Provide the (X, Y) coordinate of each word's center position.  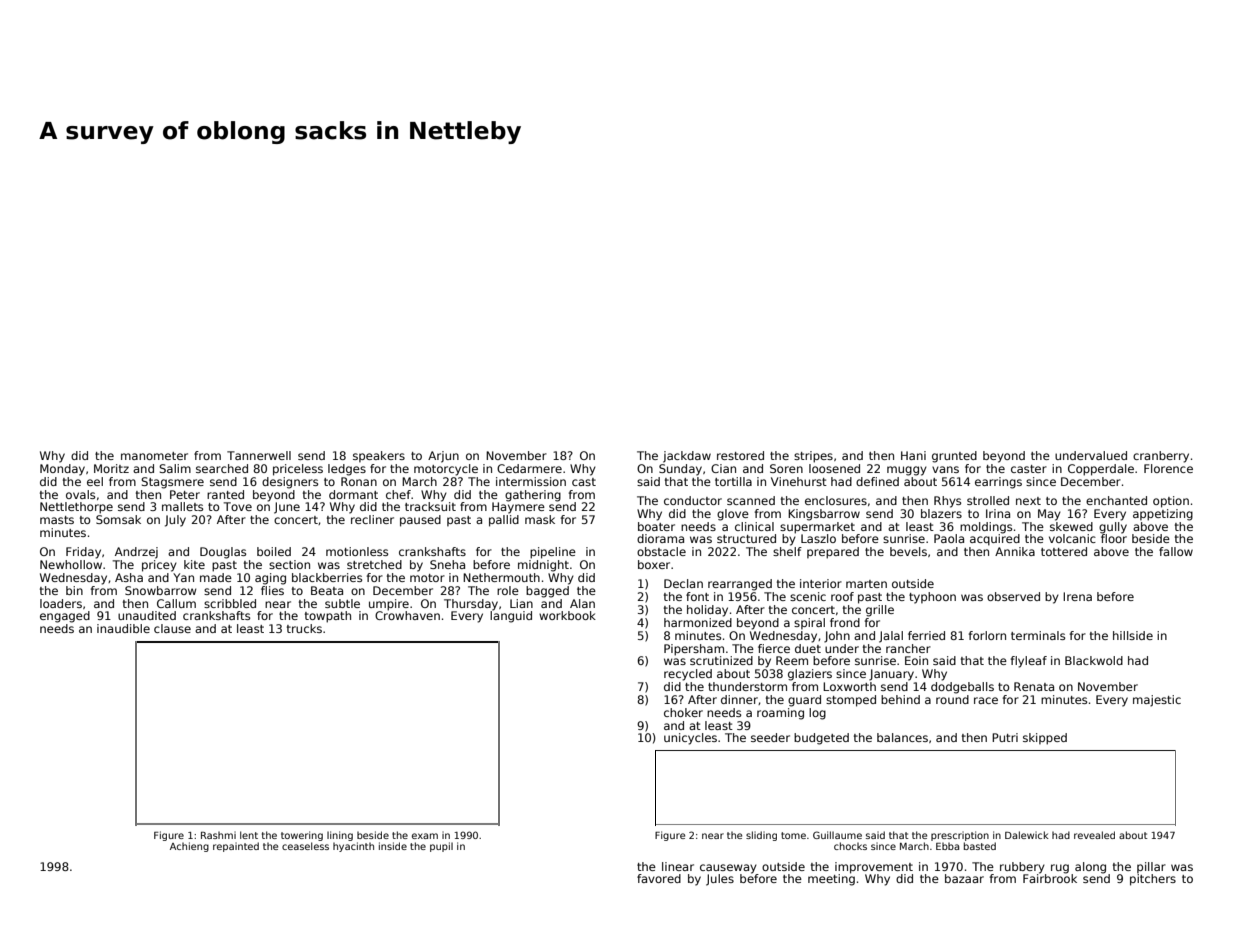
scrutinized (721, 660)
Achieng (189, 847)
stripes (813, 457)
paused (420, 521)
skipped (1045, 739)
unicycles (690, 739)
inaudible (123, 628)
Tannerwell (259, 455)
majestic (1157, 701)
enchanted (1116, 500)
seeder (770, 737)
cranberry (1161, 457)
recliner (372, 519)
